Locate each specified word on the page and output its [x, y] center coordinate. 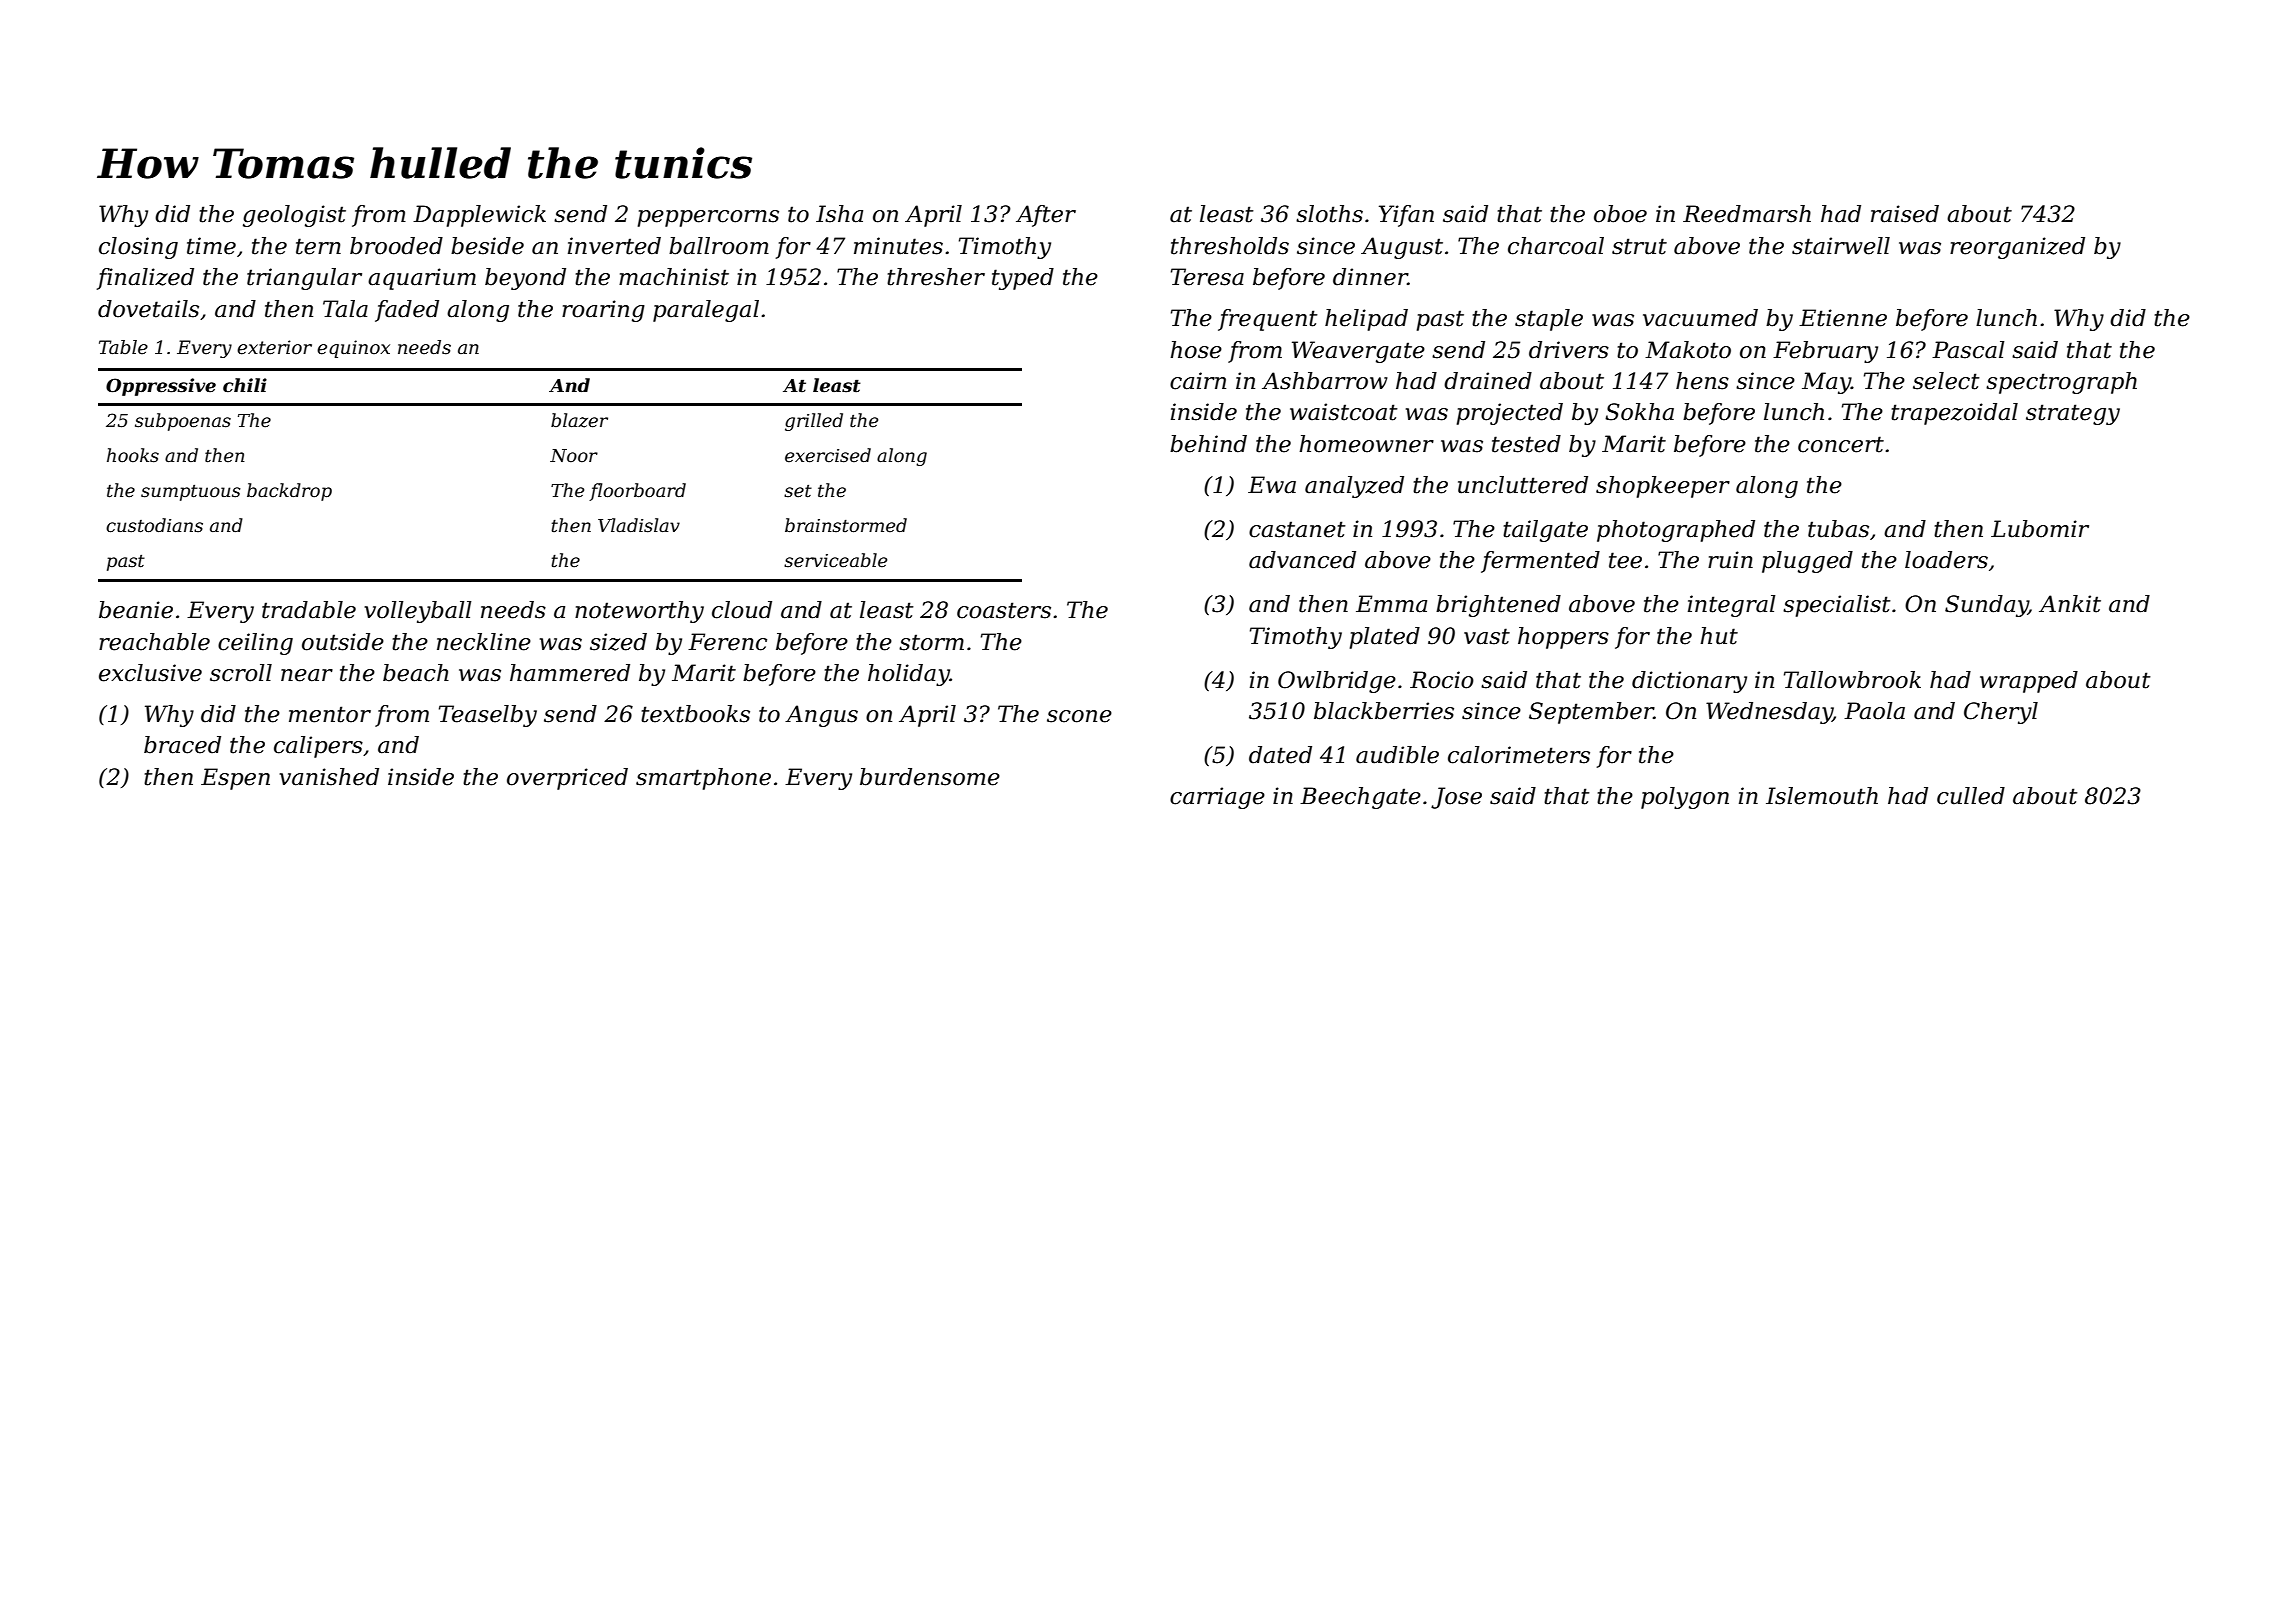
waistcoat [1344, 412]
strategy [2073, 414]
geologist [294, 216]
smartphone [703, 779]
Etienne [1843, 318]
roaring [603, 311]
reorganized [2017, 248]
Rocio [1442, 680]
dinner [1370, 277]
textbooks [695, 714]
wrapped [2029, 682]
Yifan [1406, 216]
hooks [133, 455]
